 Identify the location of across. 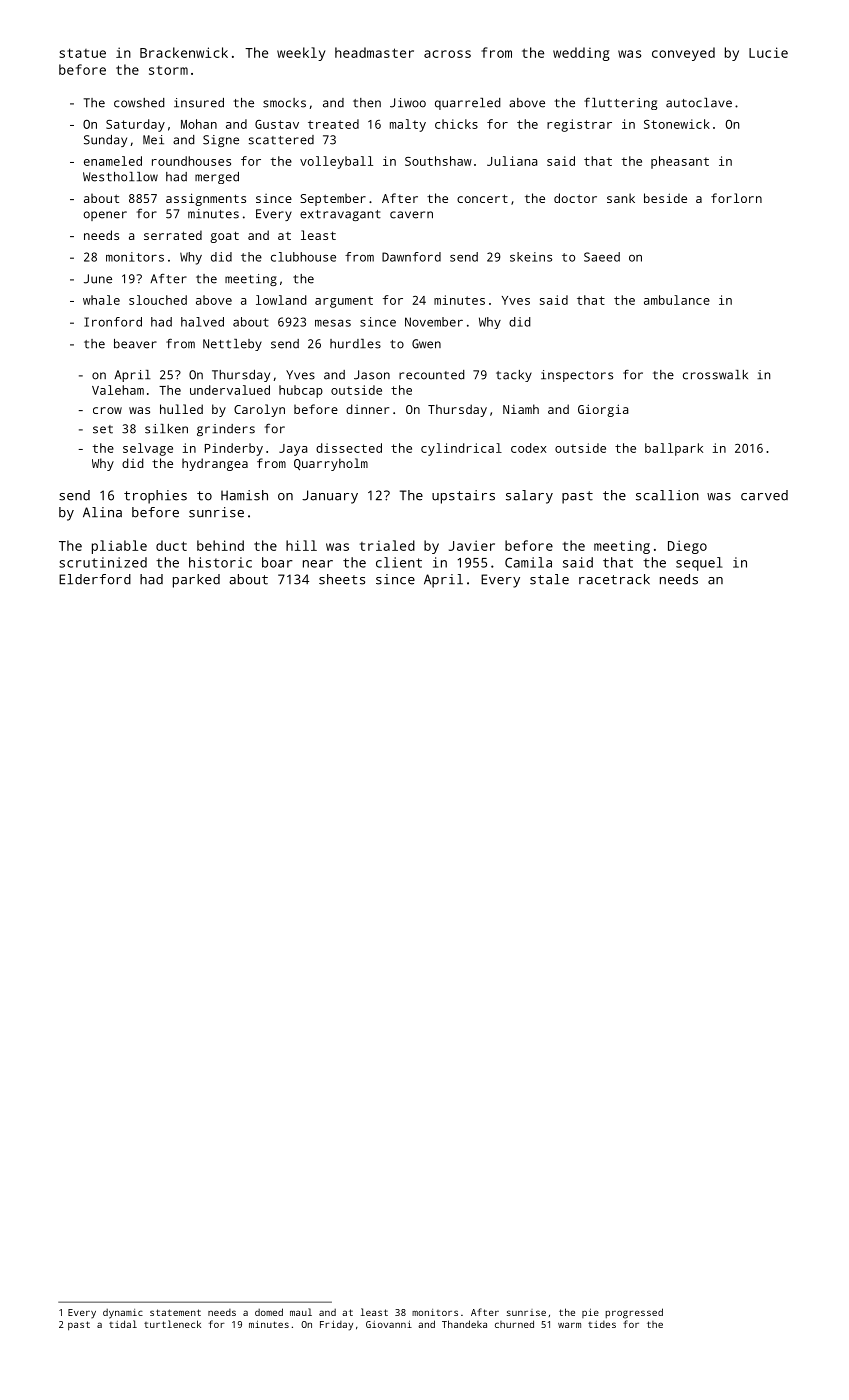
(447, 54).
